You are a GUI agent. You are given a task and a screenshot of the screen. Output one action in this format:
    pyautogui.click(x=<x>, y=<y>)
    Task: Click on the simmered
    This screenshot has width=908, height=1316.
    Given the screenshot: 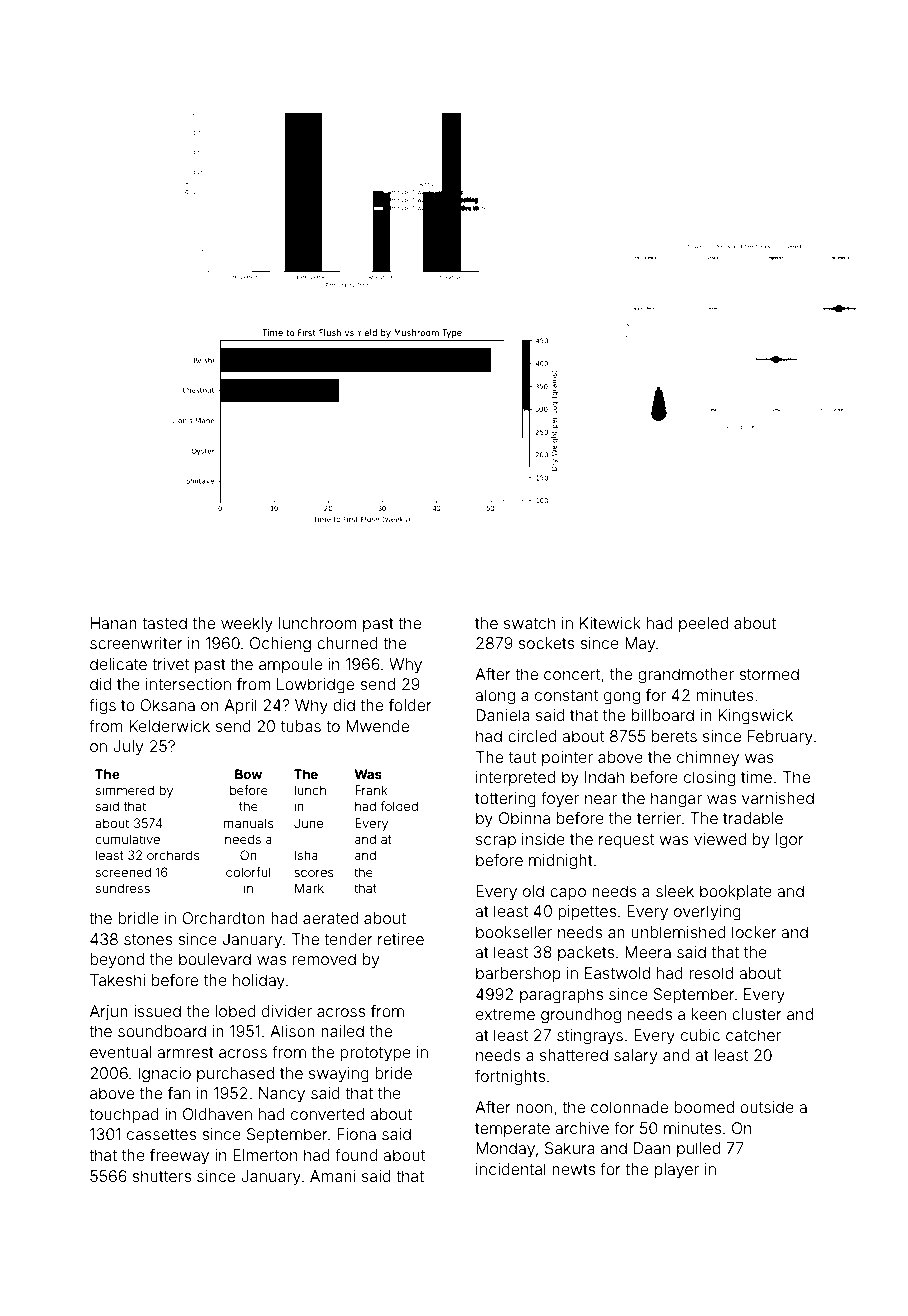 What is the action you would take?
    pyautogui.click(x=125, y=790)
